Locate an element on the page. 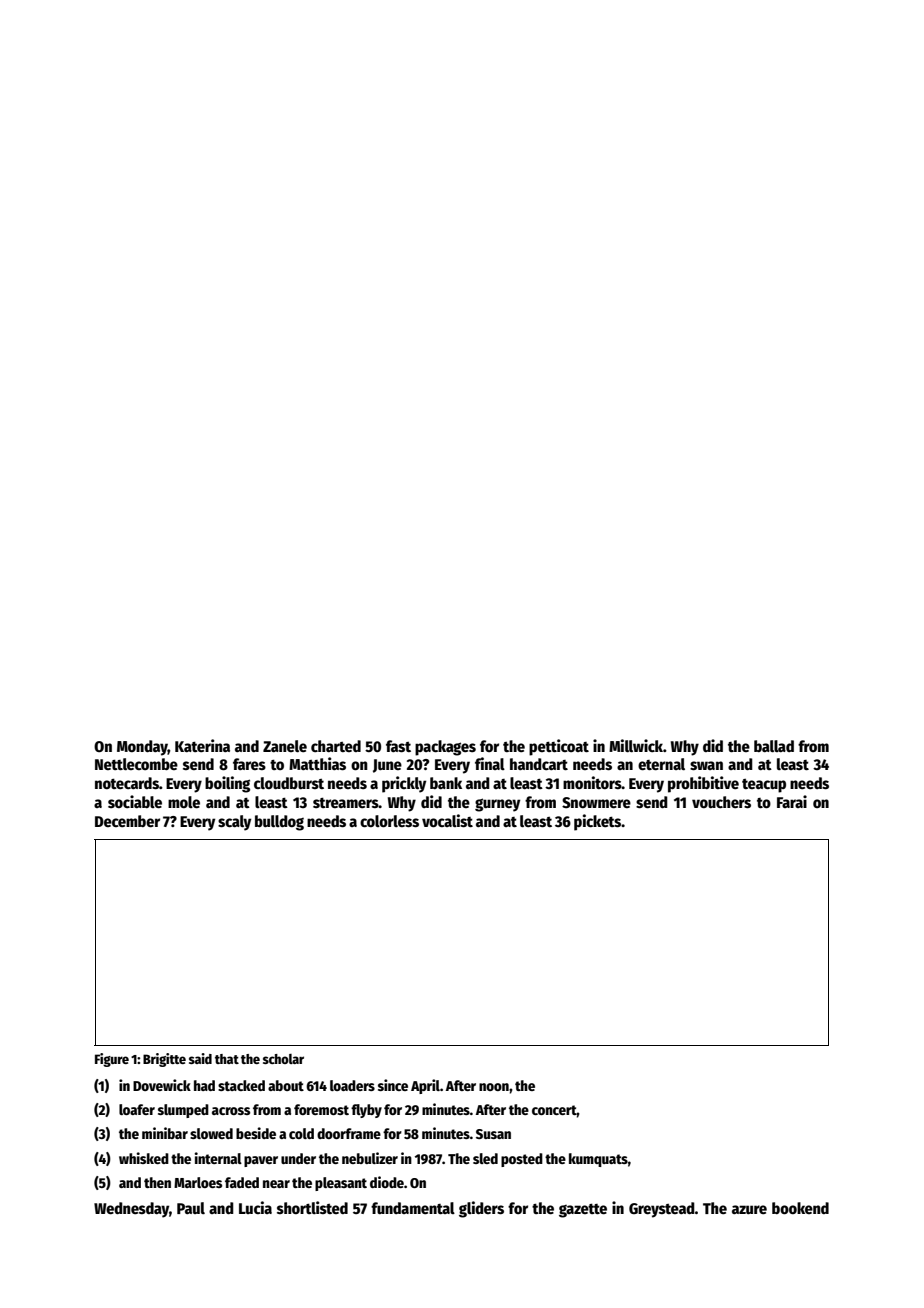 This image has height=1308, width=924. Wednesday is located at coordinates (131, 1210).
